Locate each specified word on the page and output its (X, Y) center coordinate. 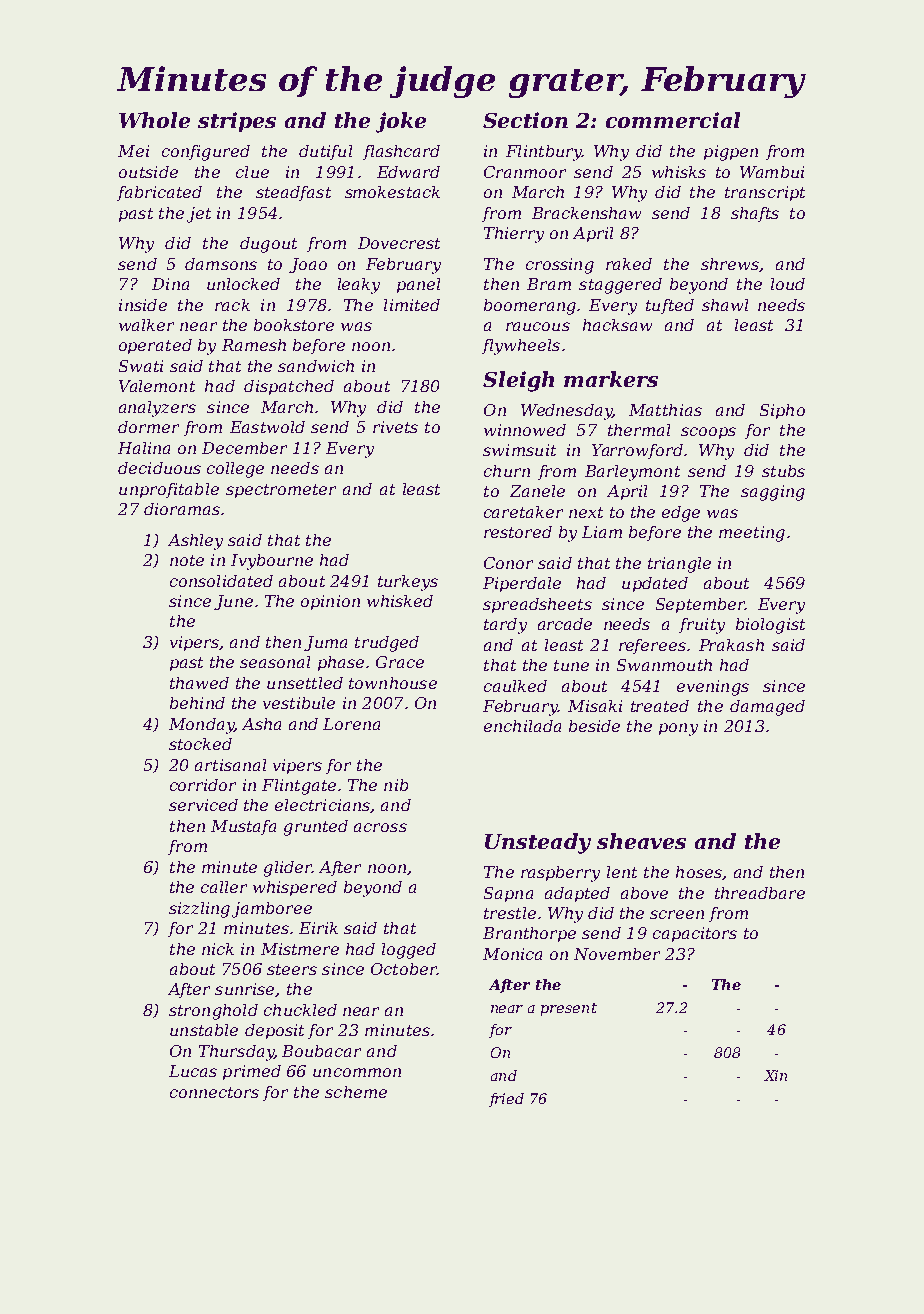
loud (788, 284)
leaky (359, 286)
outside (148, 172)
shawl (725, 305)
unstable (204, 1030)
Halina (144, 448)
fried (506, 1100)
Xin (775, 1075)
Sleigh (518, 381)
